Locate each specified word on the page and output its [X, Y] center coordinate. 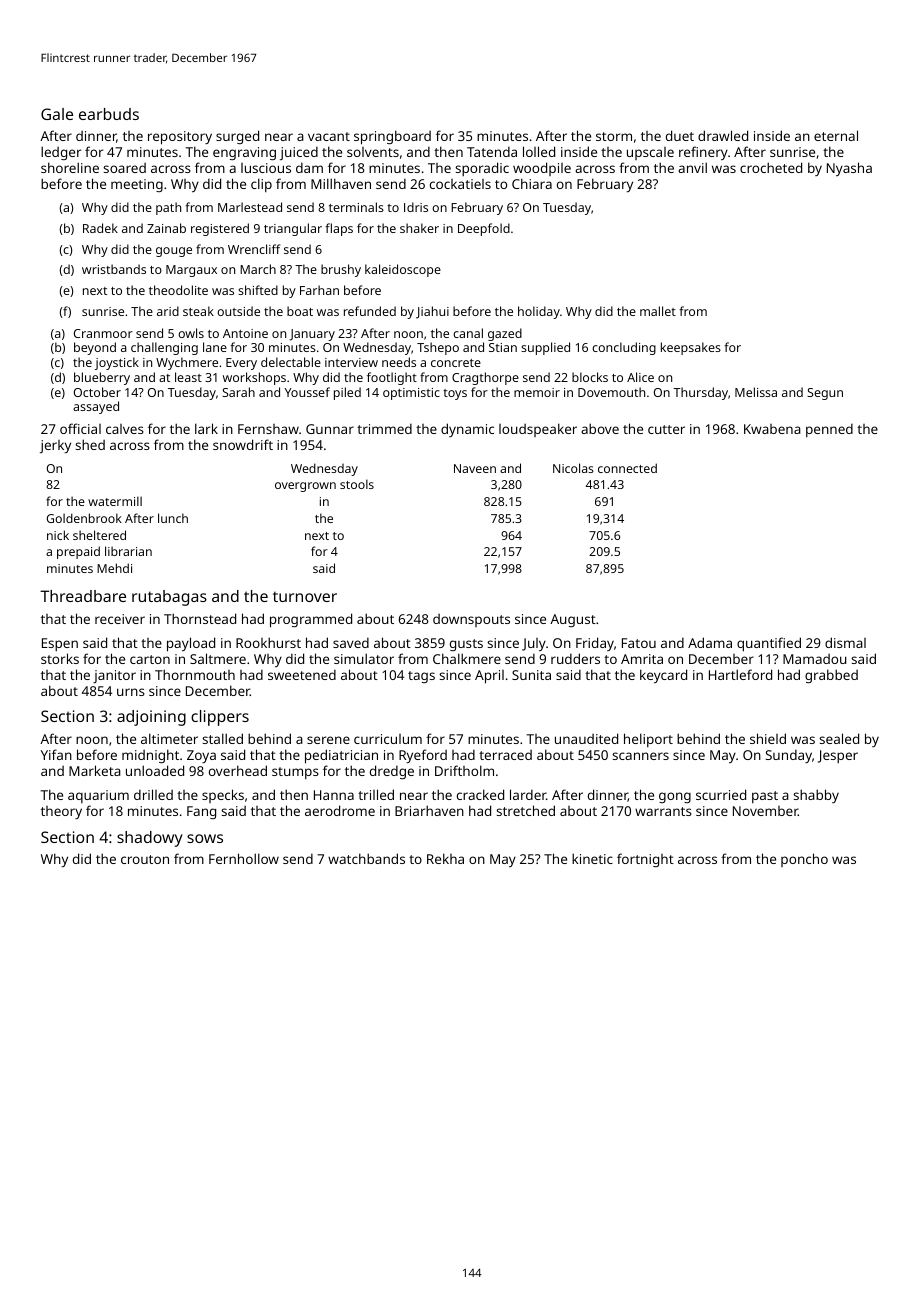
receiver [120, 619]
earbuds [109, 114]
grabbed [831, 676]
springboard [392, 137]
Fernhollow [244, 858]
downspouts [471, 620]
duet [680, 135]
